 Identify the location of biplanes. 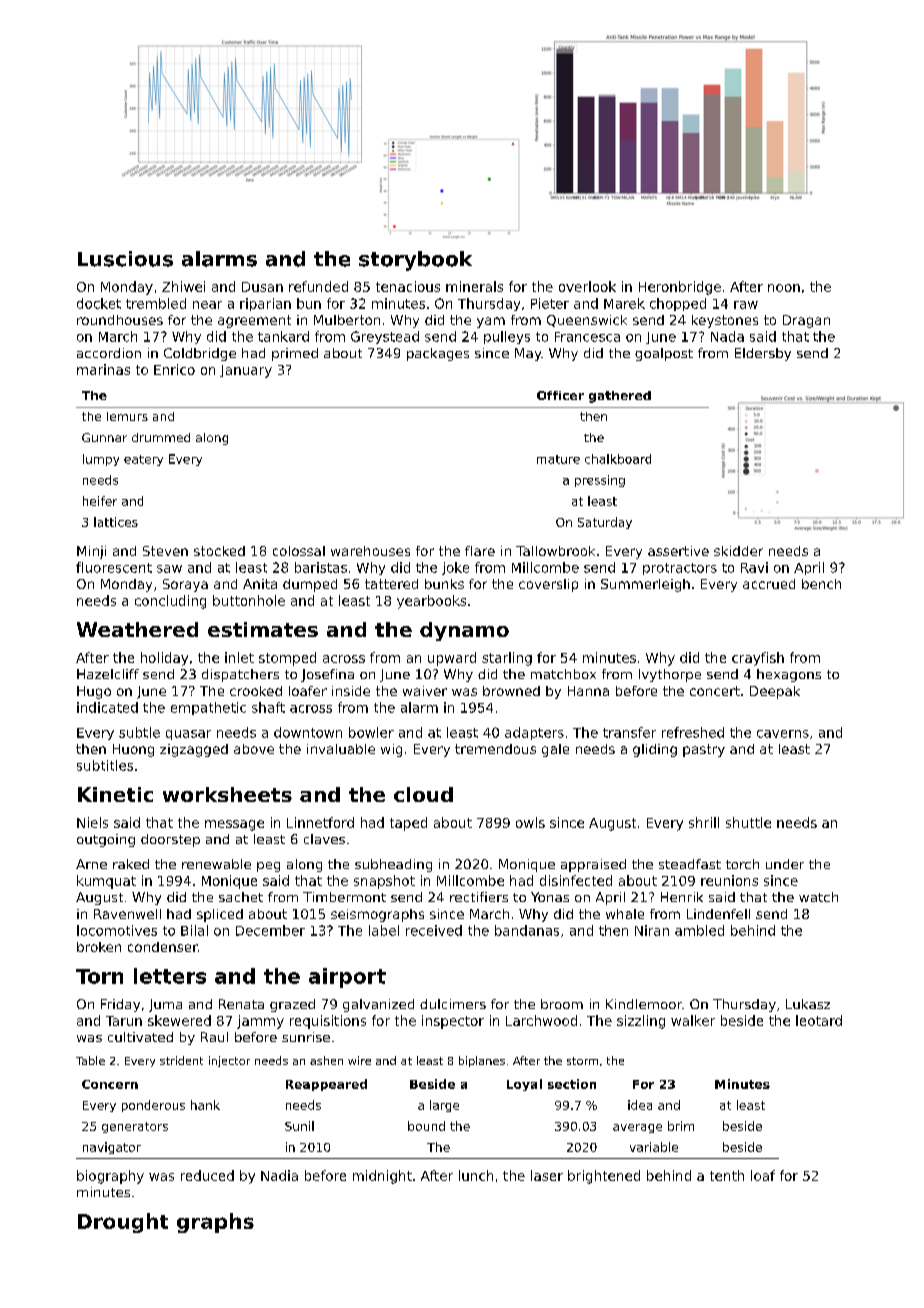
(482, 1061).
